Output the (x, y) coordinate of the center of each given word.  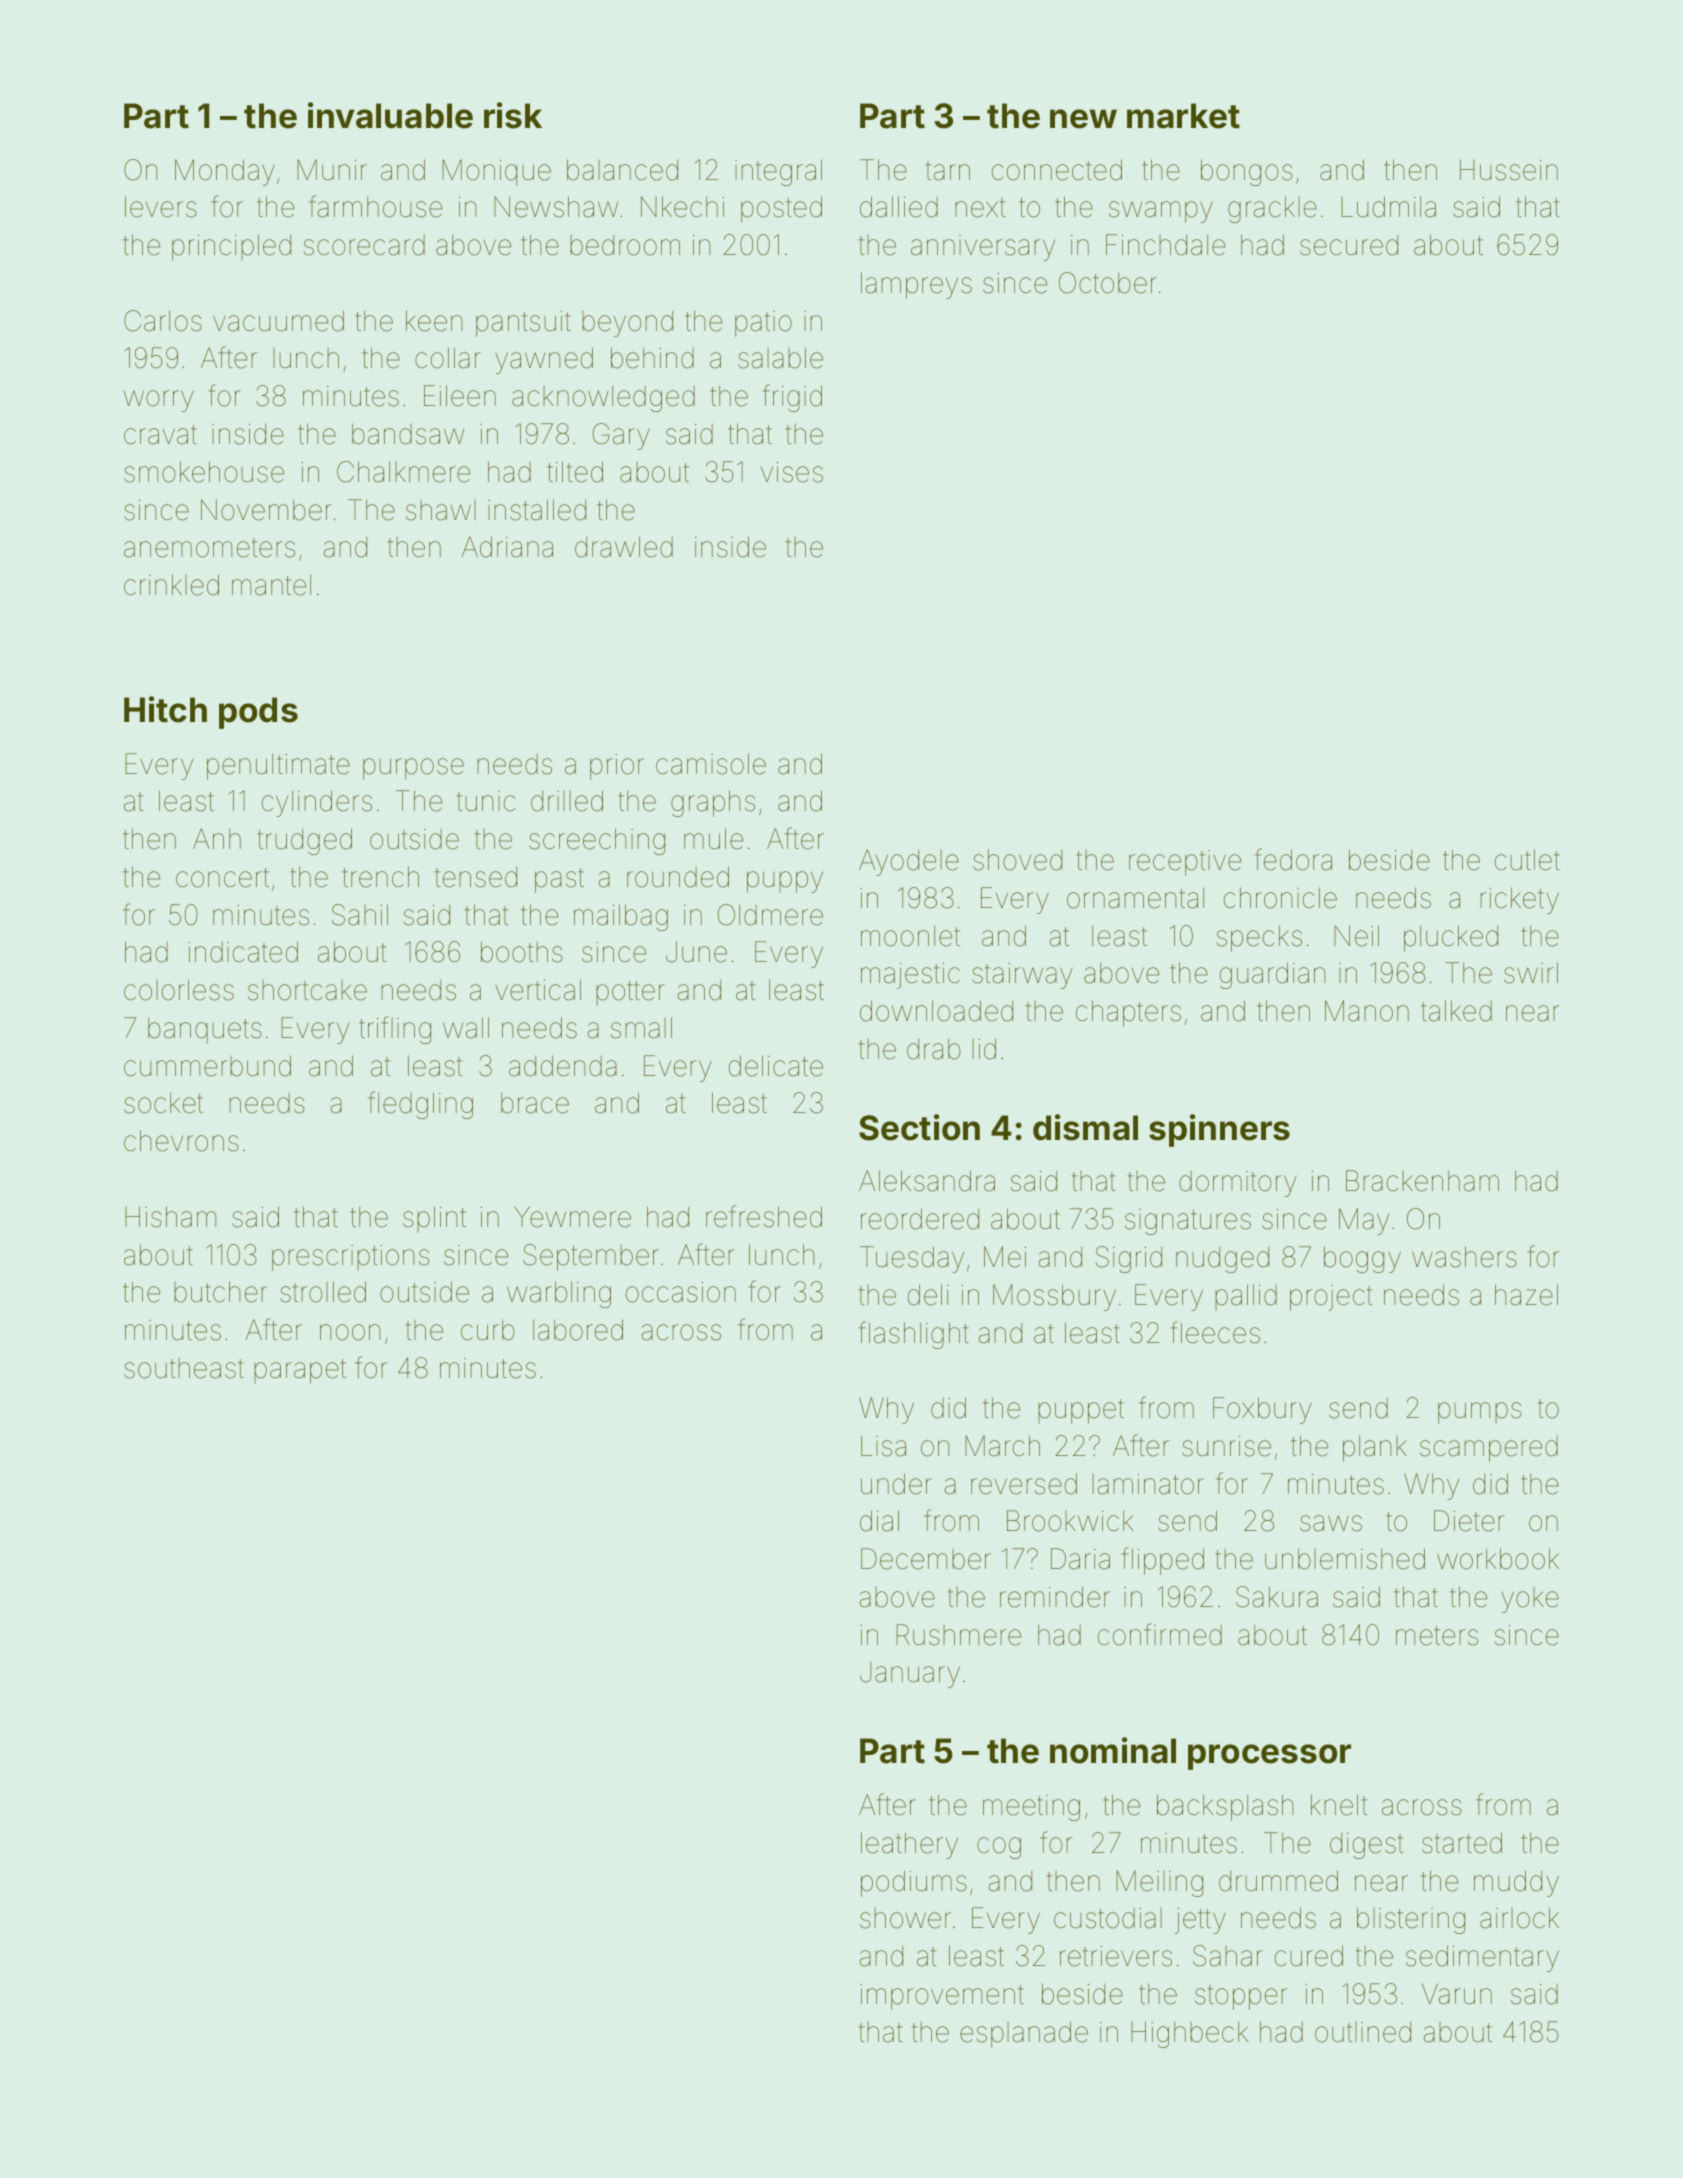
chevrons (181, 1141)
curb (488, 1330)
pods (258, 713)
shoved (1017, 860)
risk (513, 115)
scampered (1489, 1449)
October (1108, 283)
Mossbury (1054, 1297)
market (1183, 116)
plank (1375, 1448)
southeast (184, 1368)
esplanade (1024, 2034)
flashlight (914, 1335)
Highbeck (1189, 2034)
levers (161, 207)
